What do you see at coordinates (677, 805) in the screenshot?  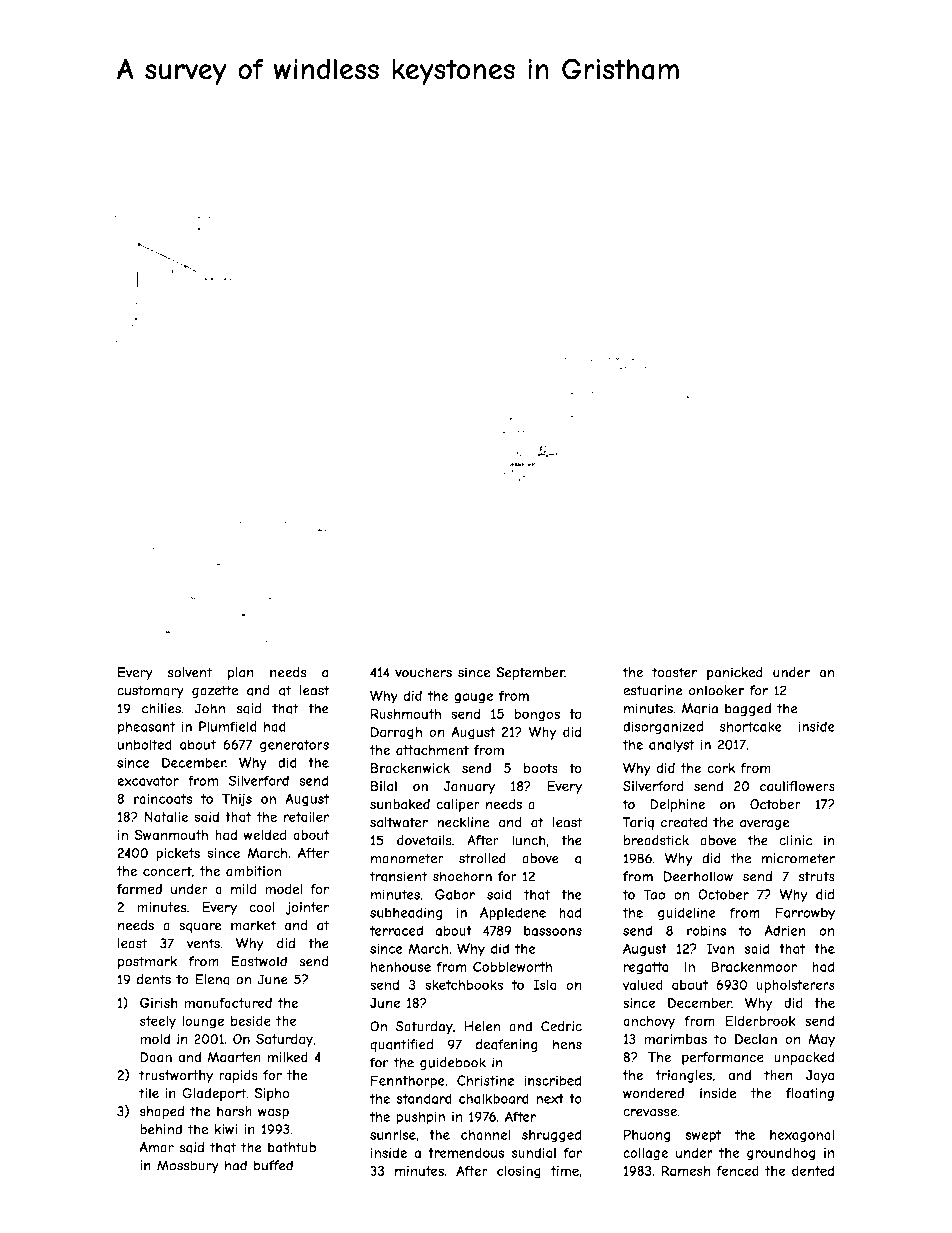 I see `Delphine` at bounding box center [677, 805].
